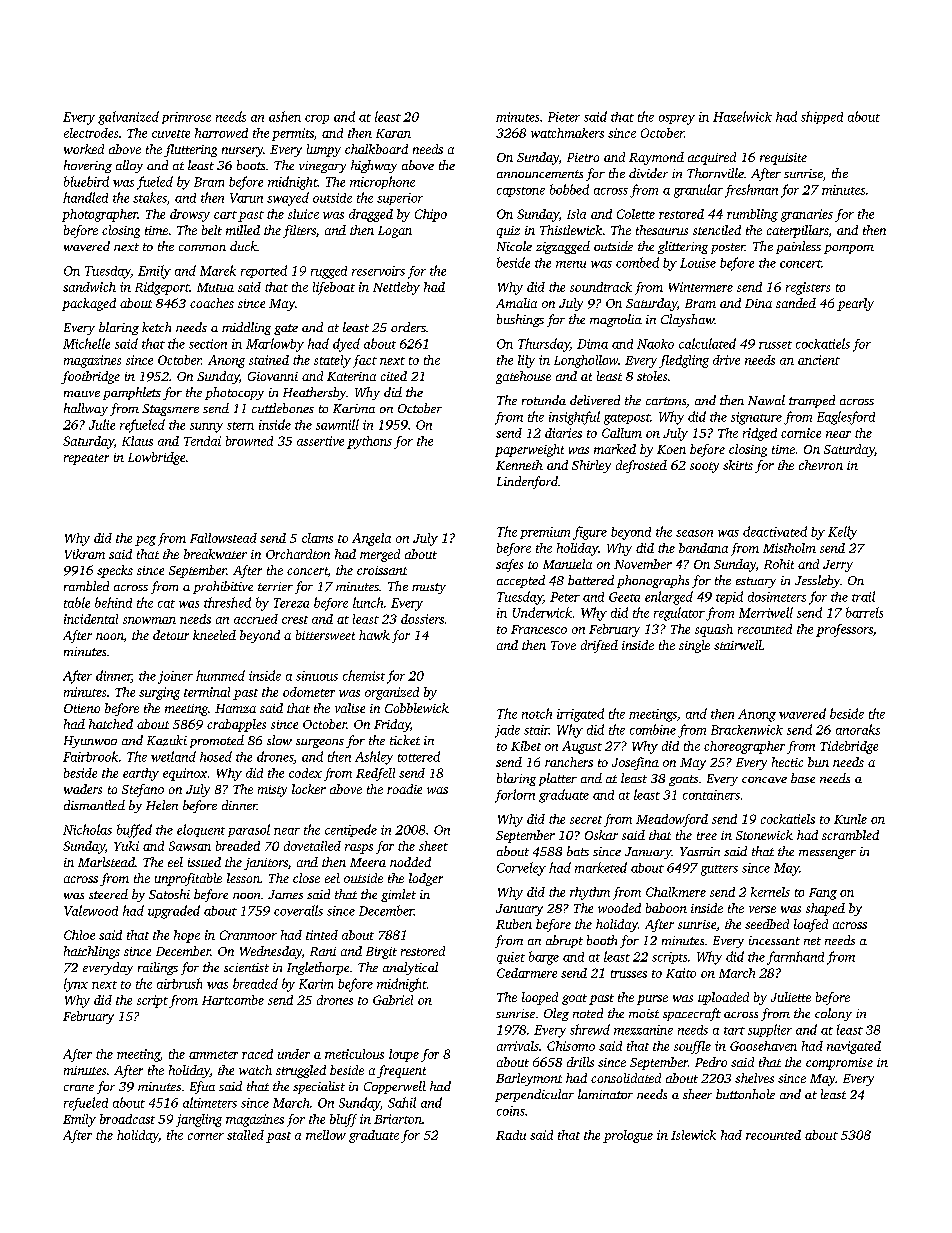 The width and height of the document is (952, 1233). Describe the element at coordinates (398, 1119) in the document. I see `Briarton` at that location.
